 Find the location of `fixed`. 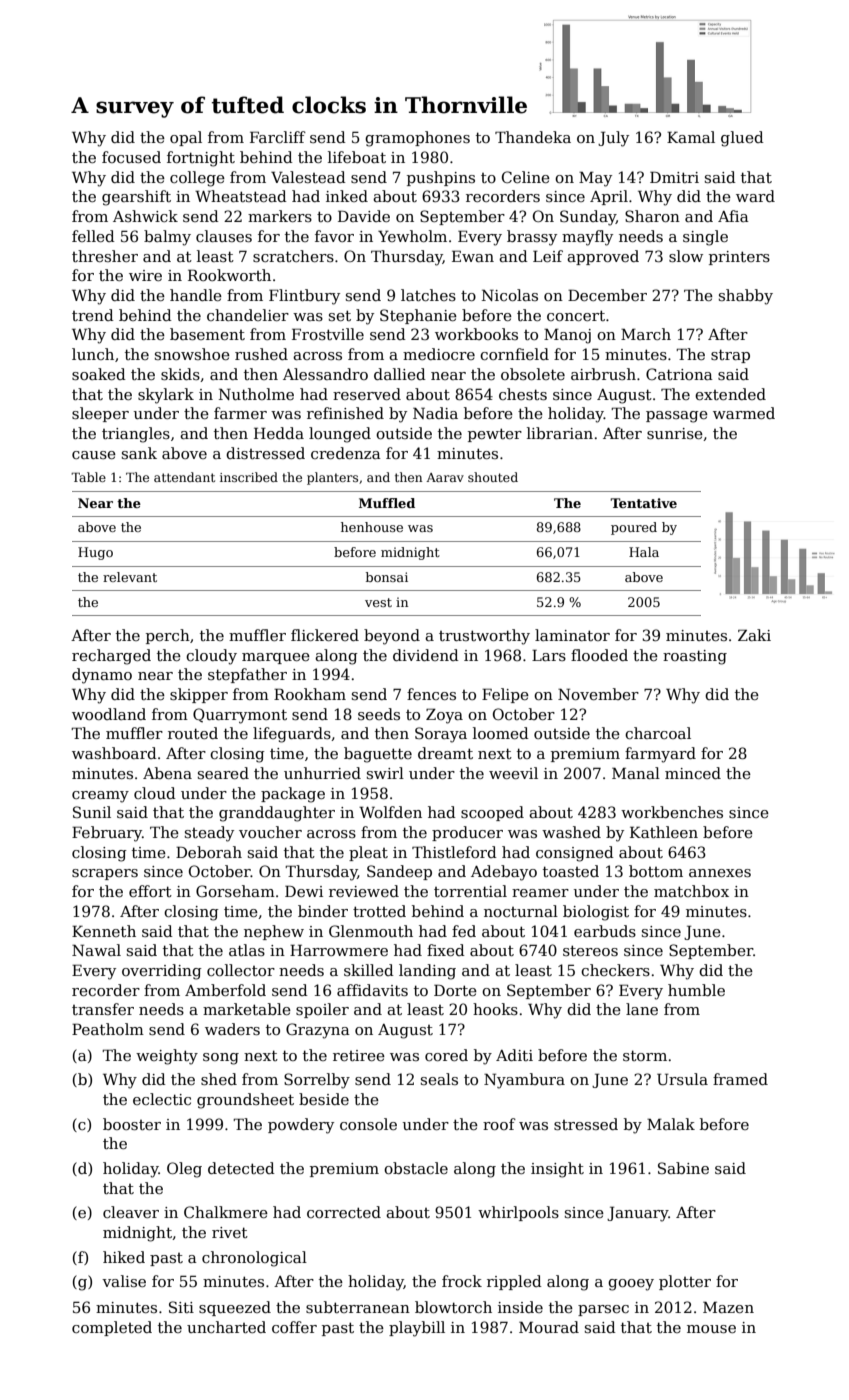

fixed is located at coordinates (446, 950).
